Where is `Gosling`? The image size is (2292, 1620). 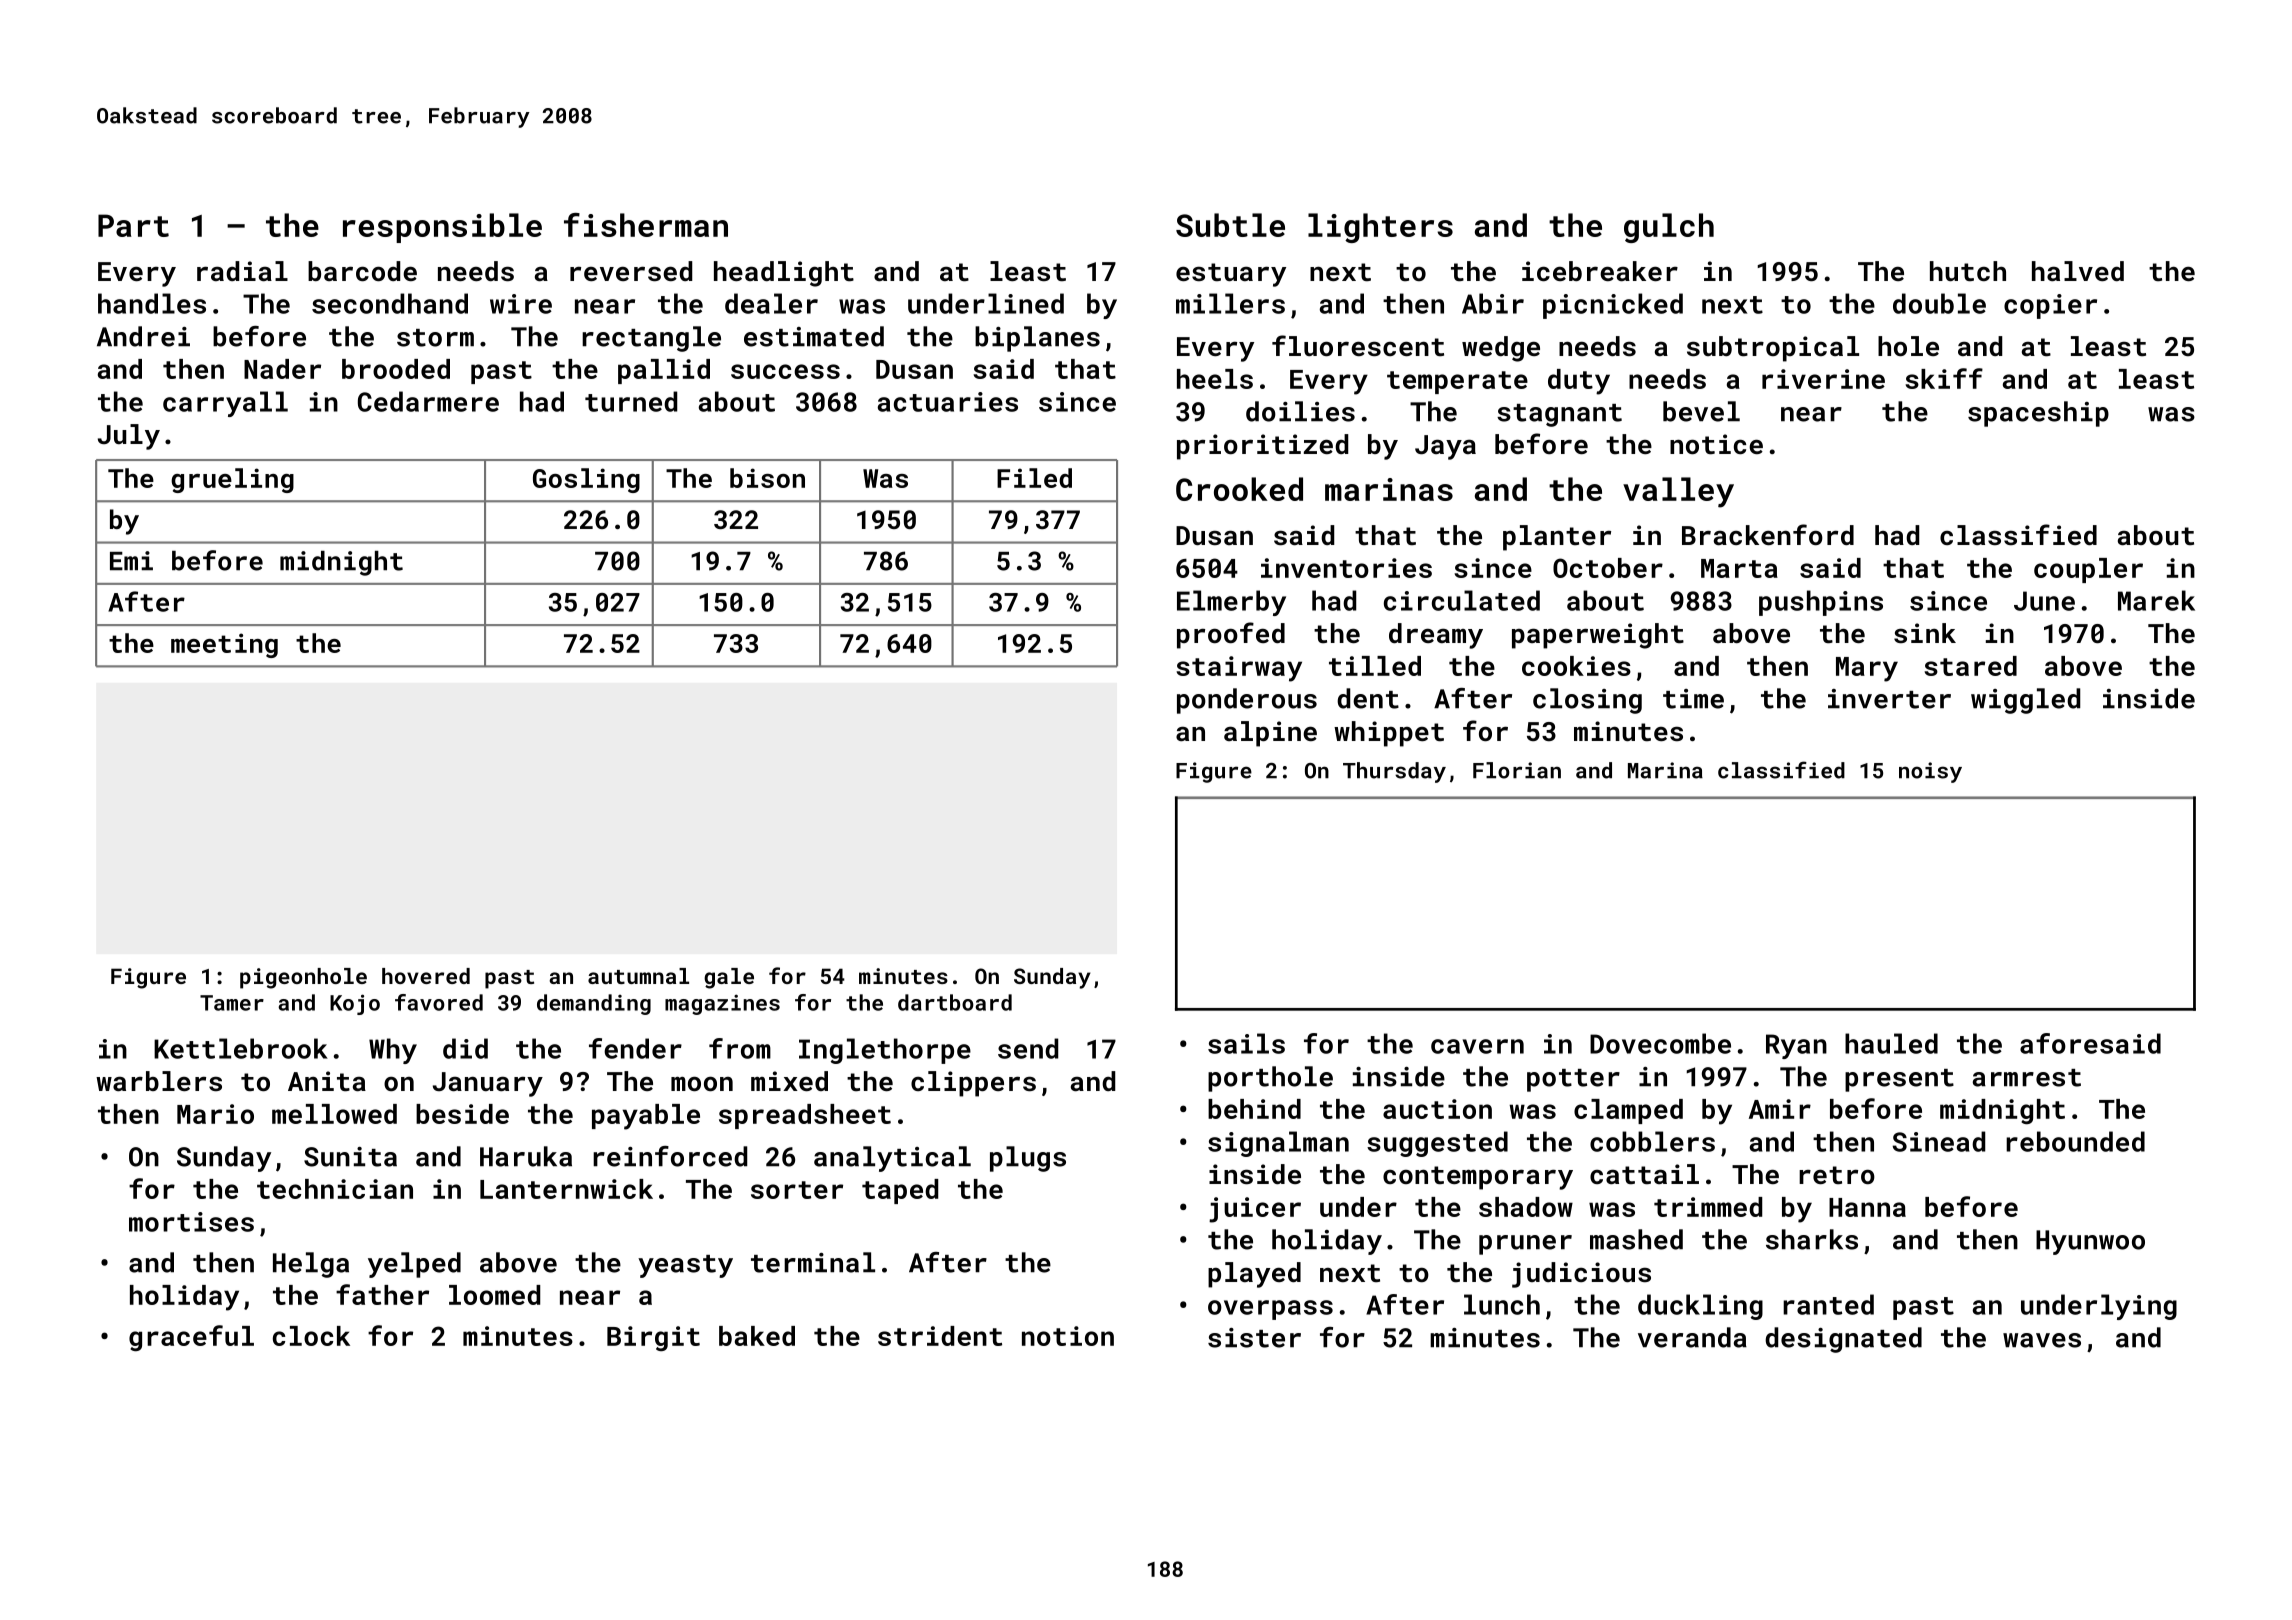
Gosling is located at coordinates (586, 480).
